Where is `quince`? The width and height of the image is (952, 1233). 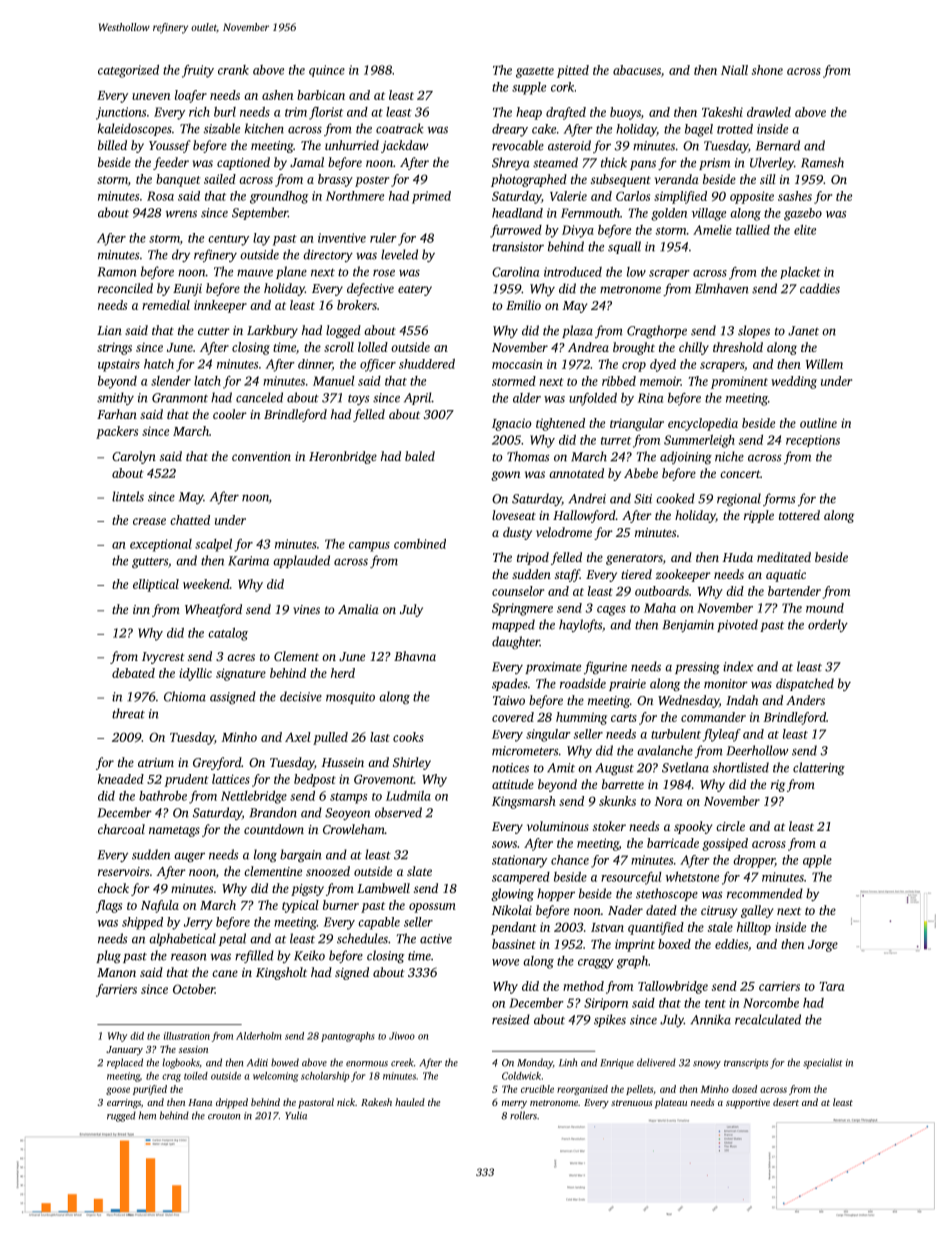 quince is located at coordinates (327, 71).
